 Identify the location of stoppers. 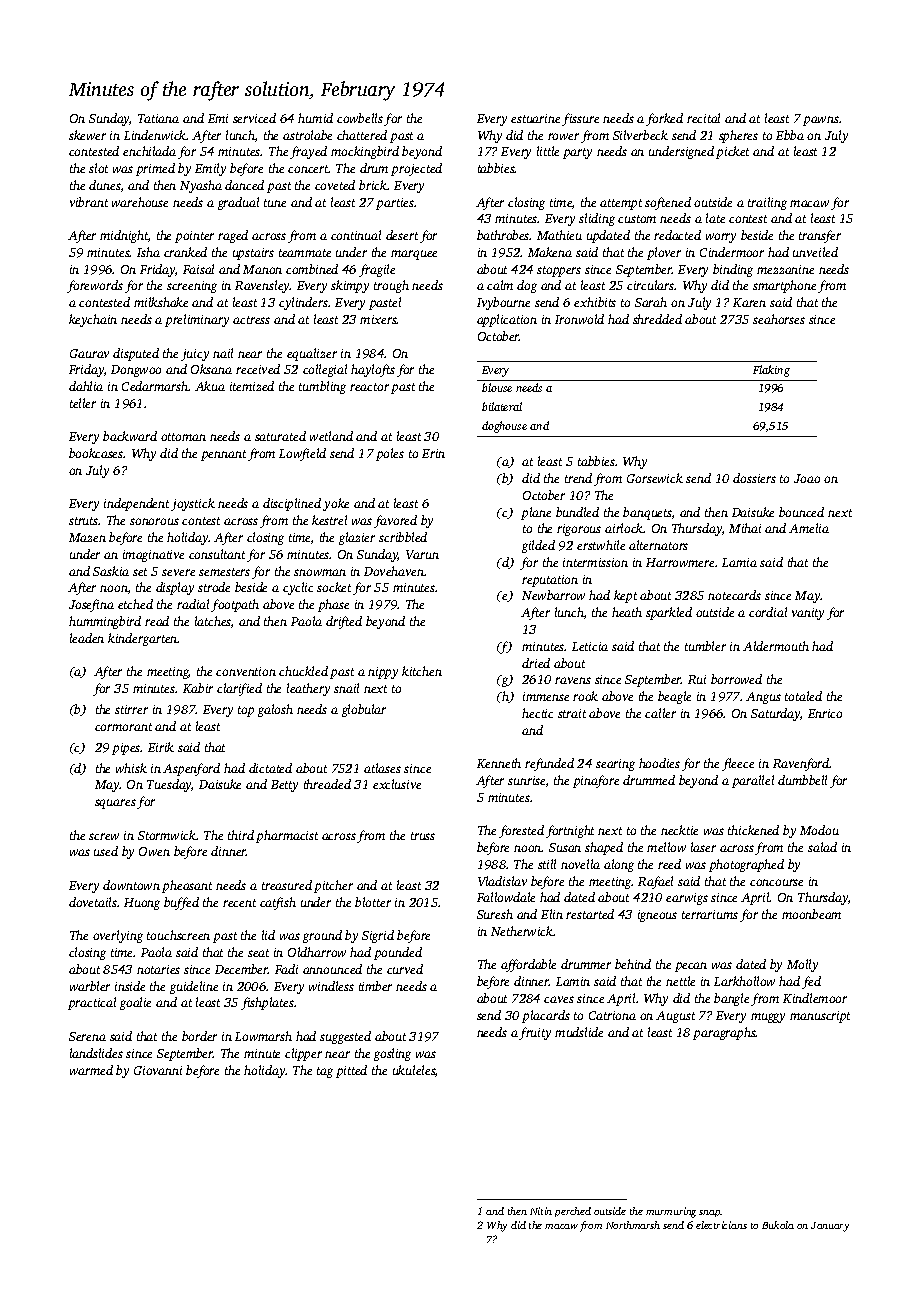
(559, 271).
